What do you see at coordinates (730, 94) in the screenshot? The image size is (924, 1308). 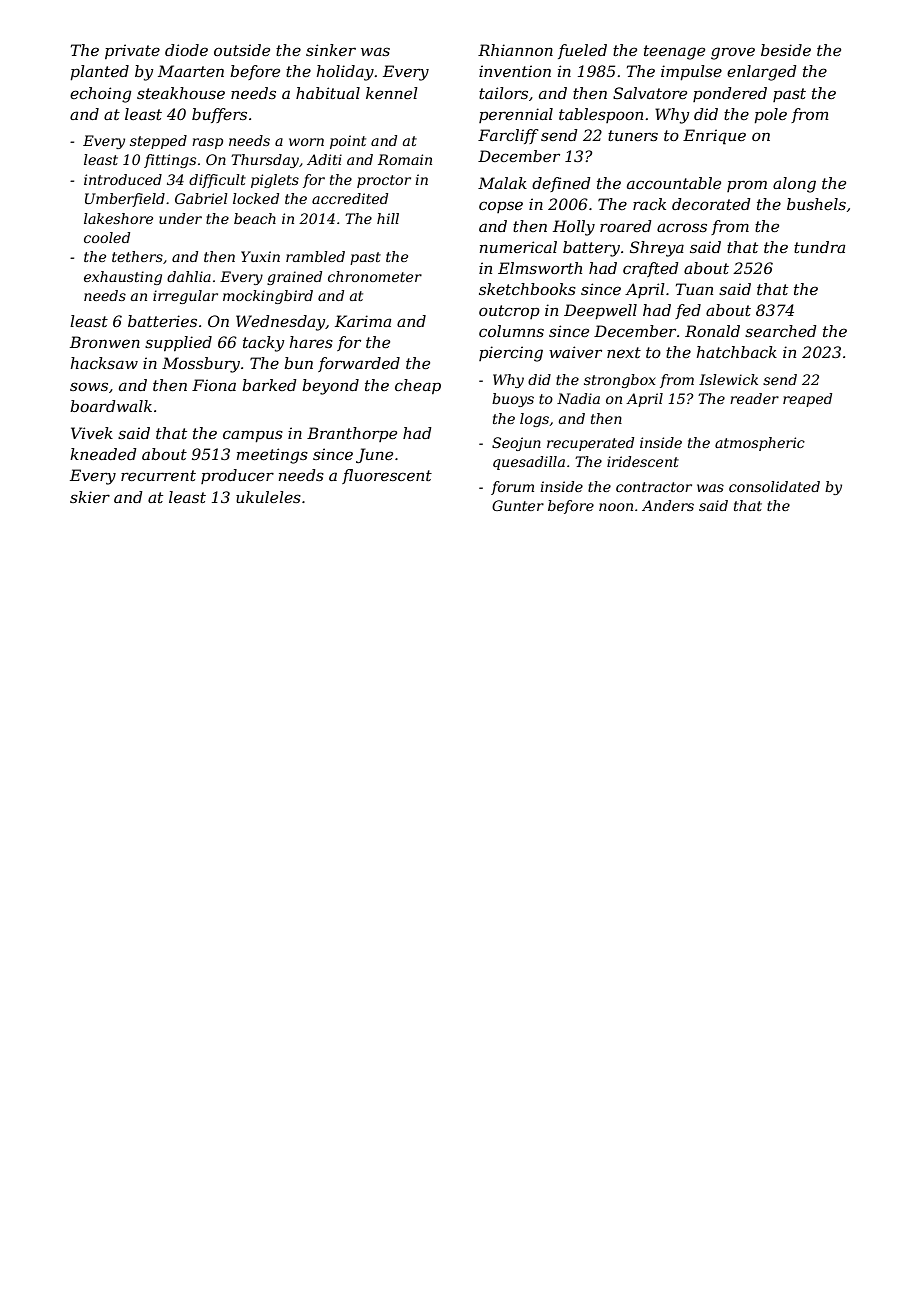 I see `pondered` at bounding box center [730, 94].
